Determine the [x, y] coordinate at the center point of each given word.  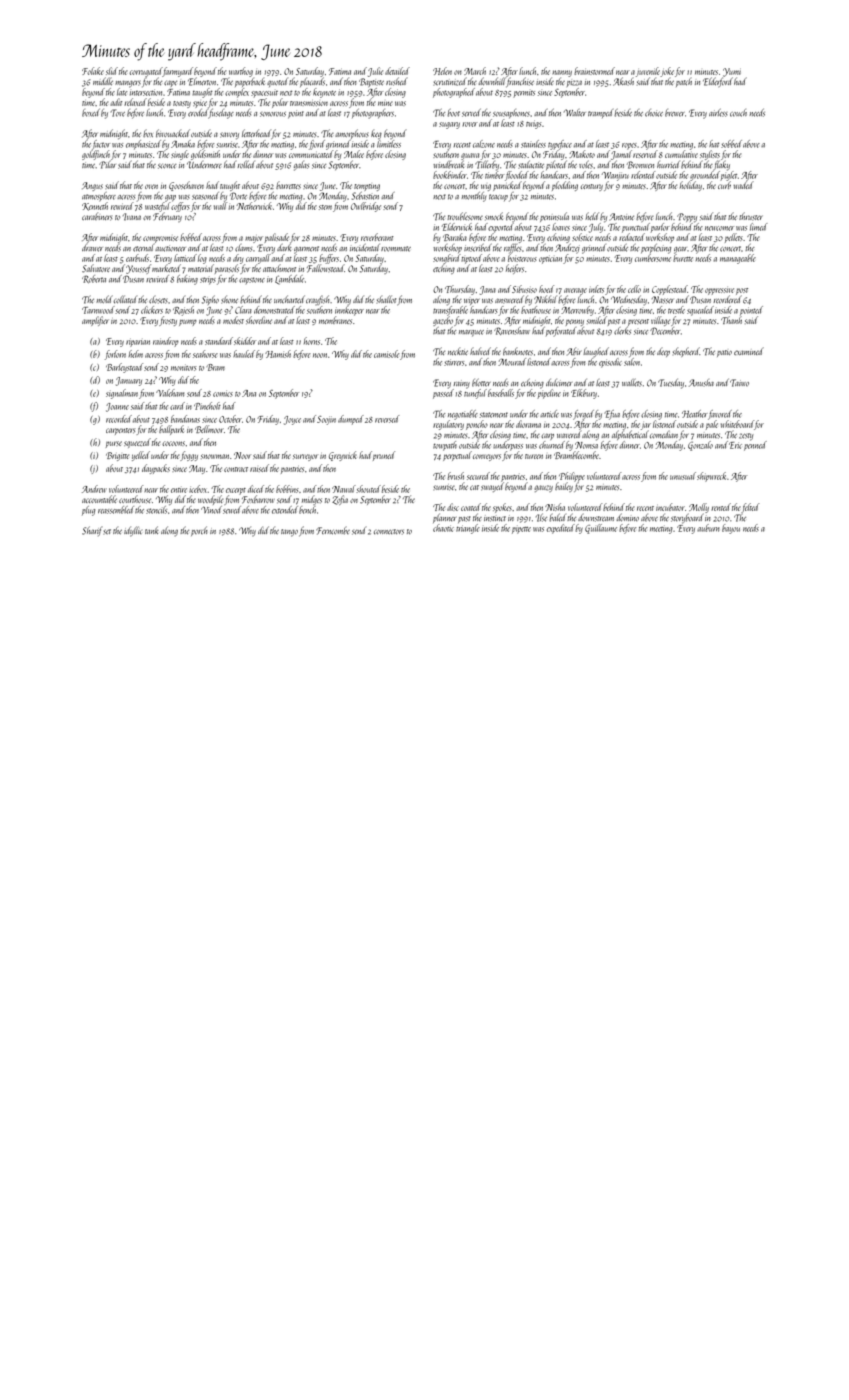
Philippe [572, 477]
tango [289, 533]
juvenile [648, 72]
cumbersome [653, 258]
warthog [241, 72]
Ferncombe [333, 530]
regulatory [448, 425]
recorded [119, 419]
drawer [92, 247]
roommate [396, 249]
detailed [397, 71]
